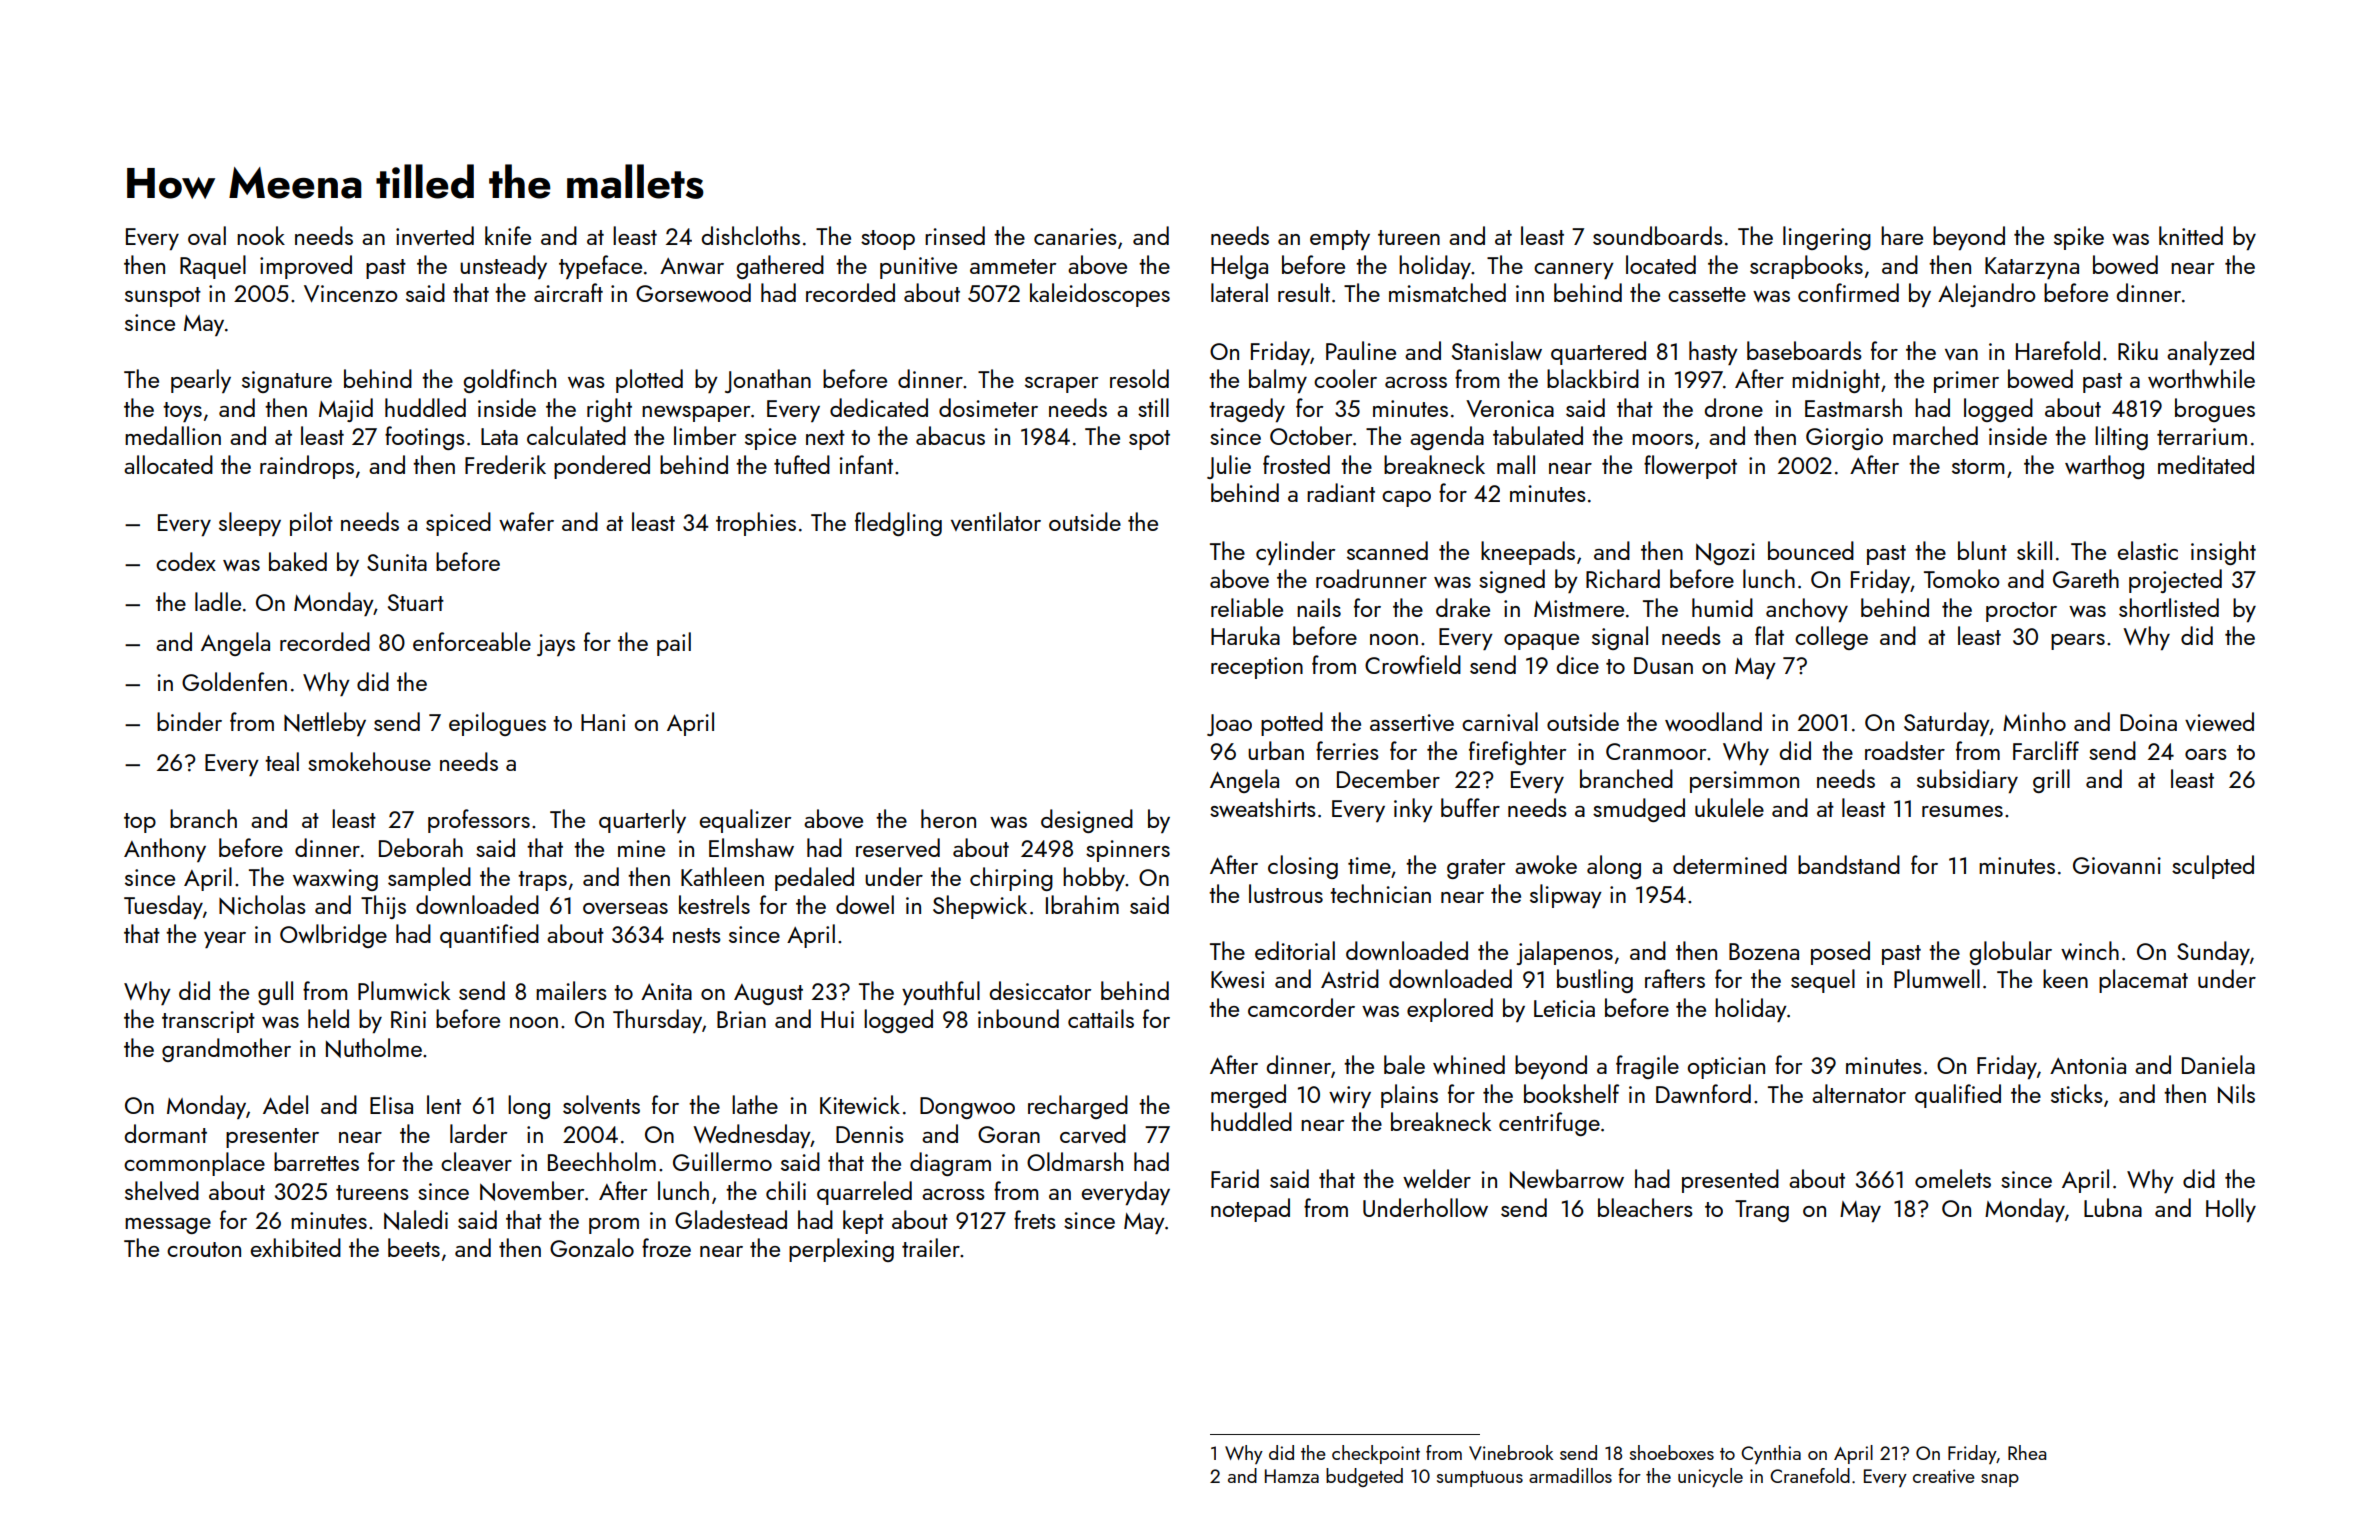 The height and width of the document is (1540, 2380). I want to click on Hamza, so click(1292, 1476).
